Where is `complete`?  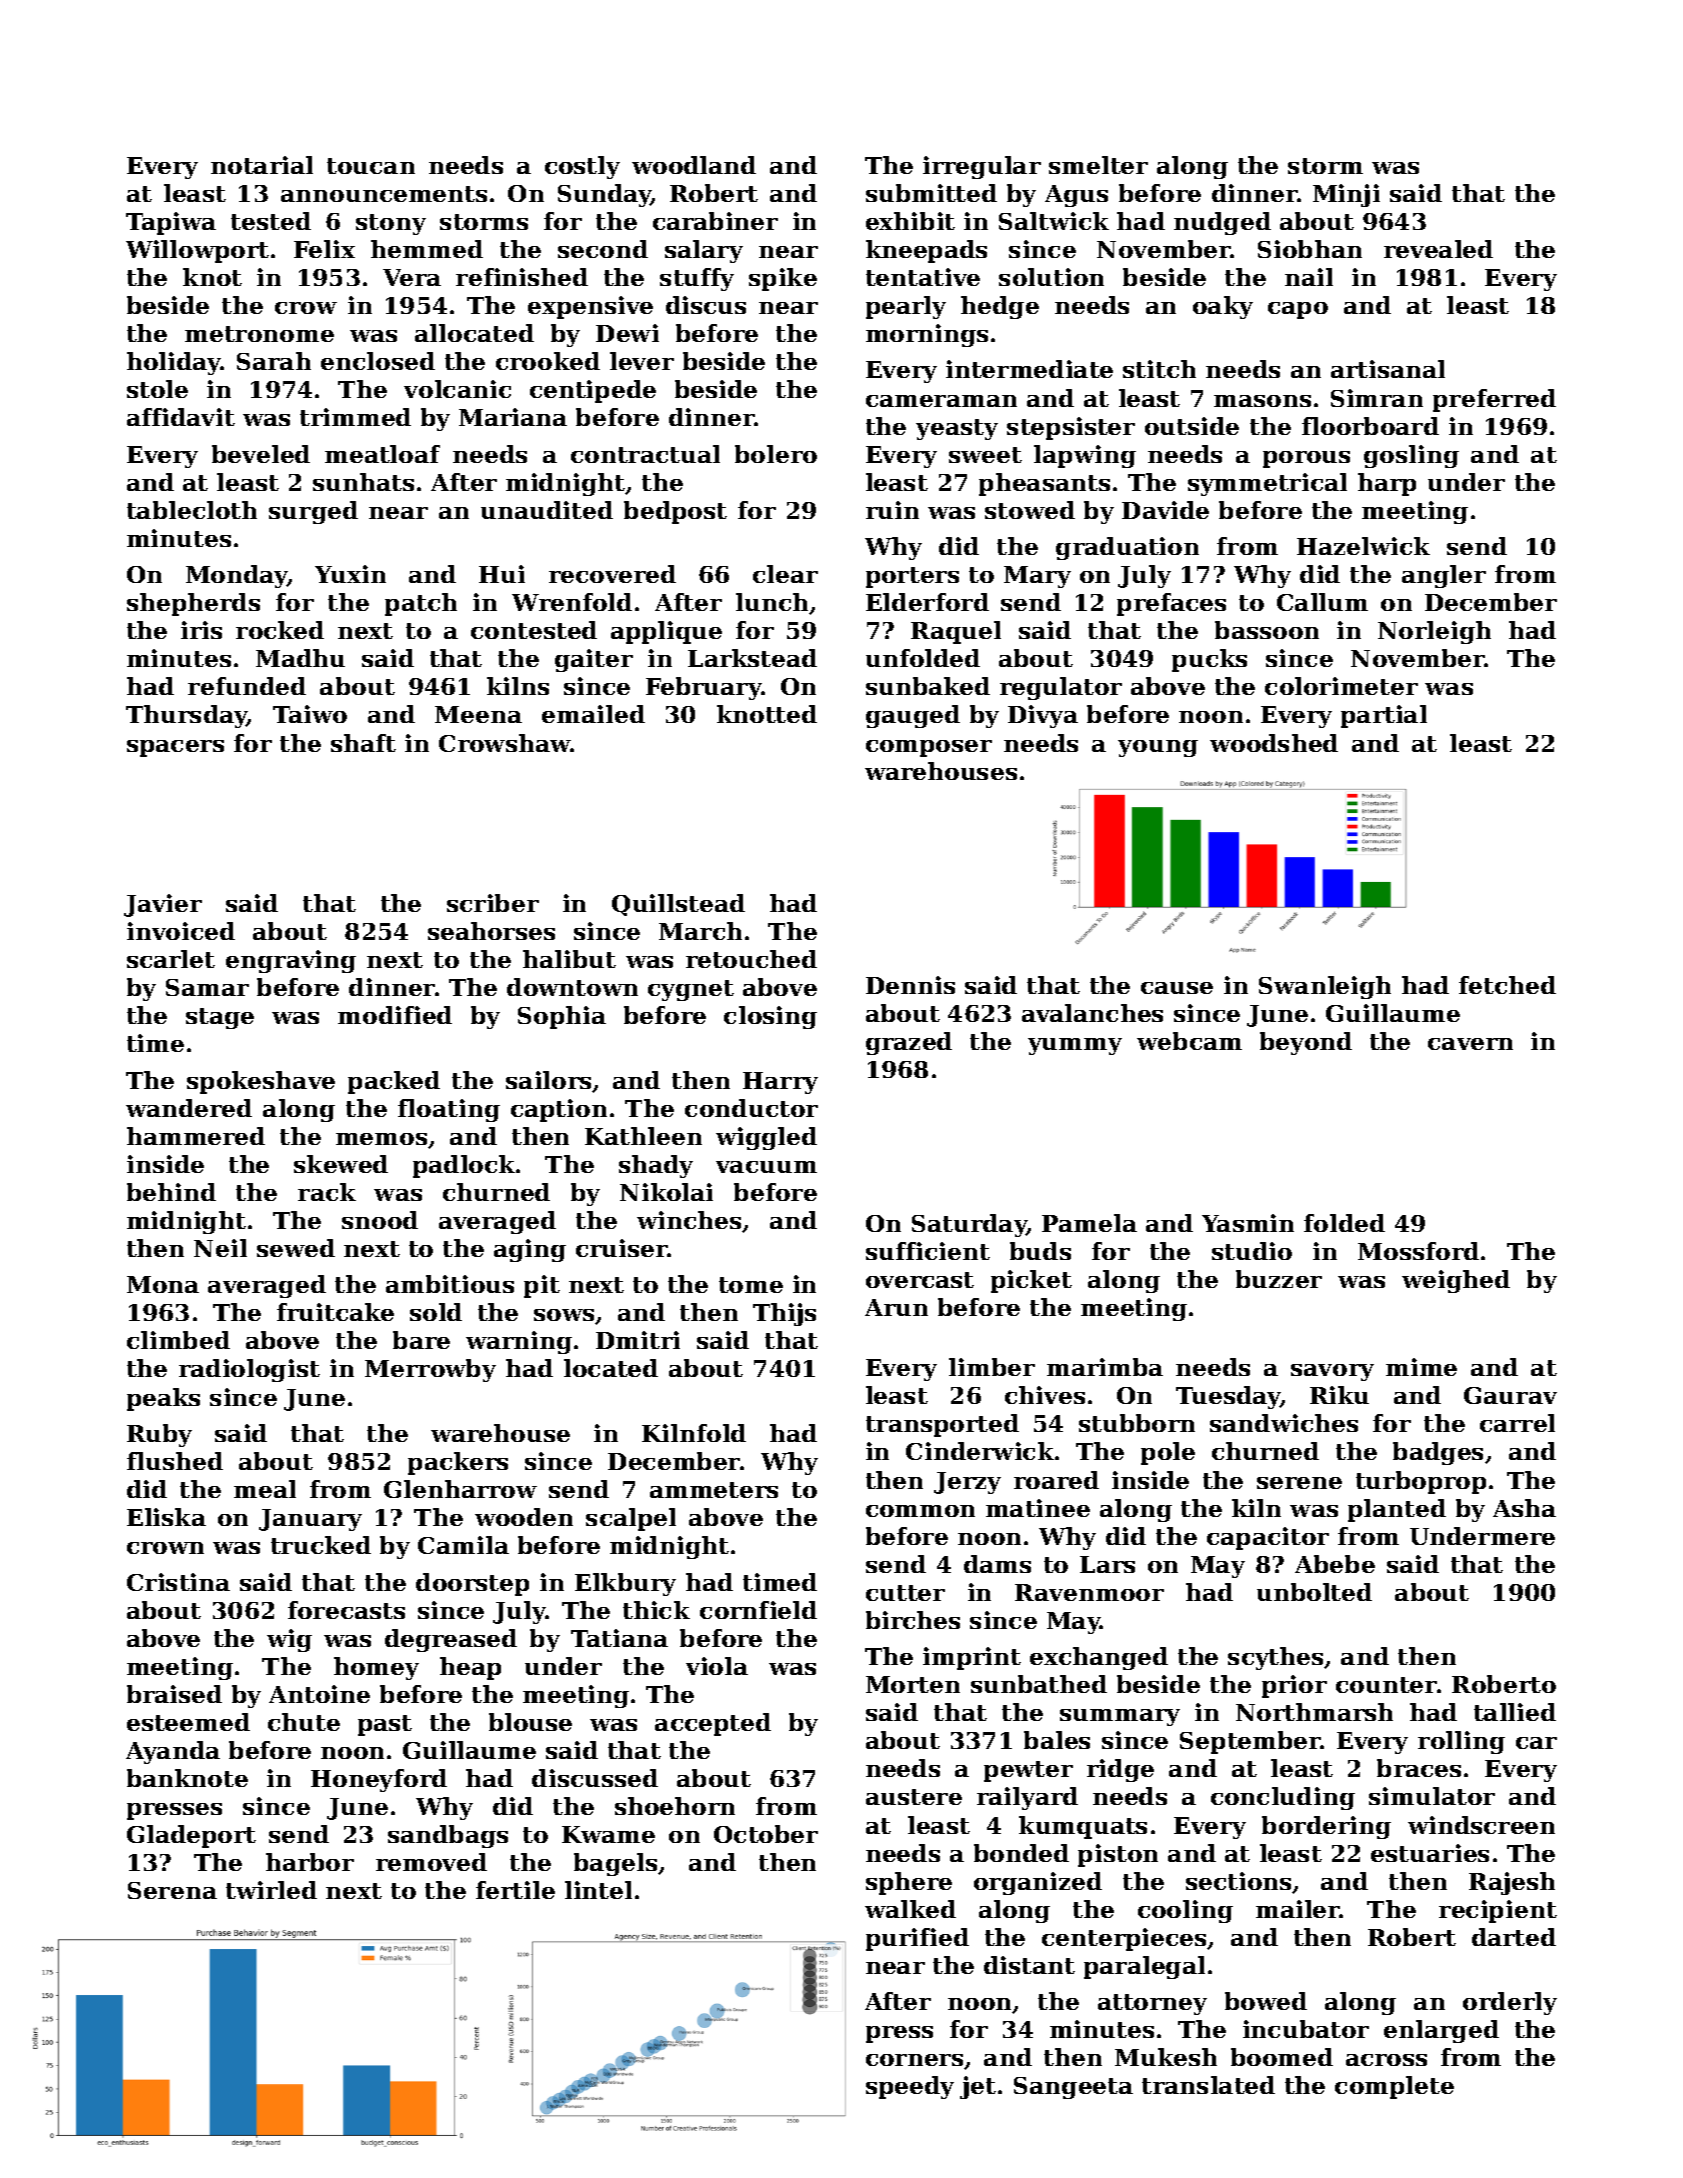 complete is located at coordinates (1394, 2087).
